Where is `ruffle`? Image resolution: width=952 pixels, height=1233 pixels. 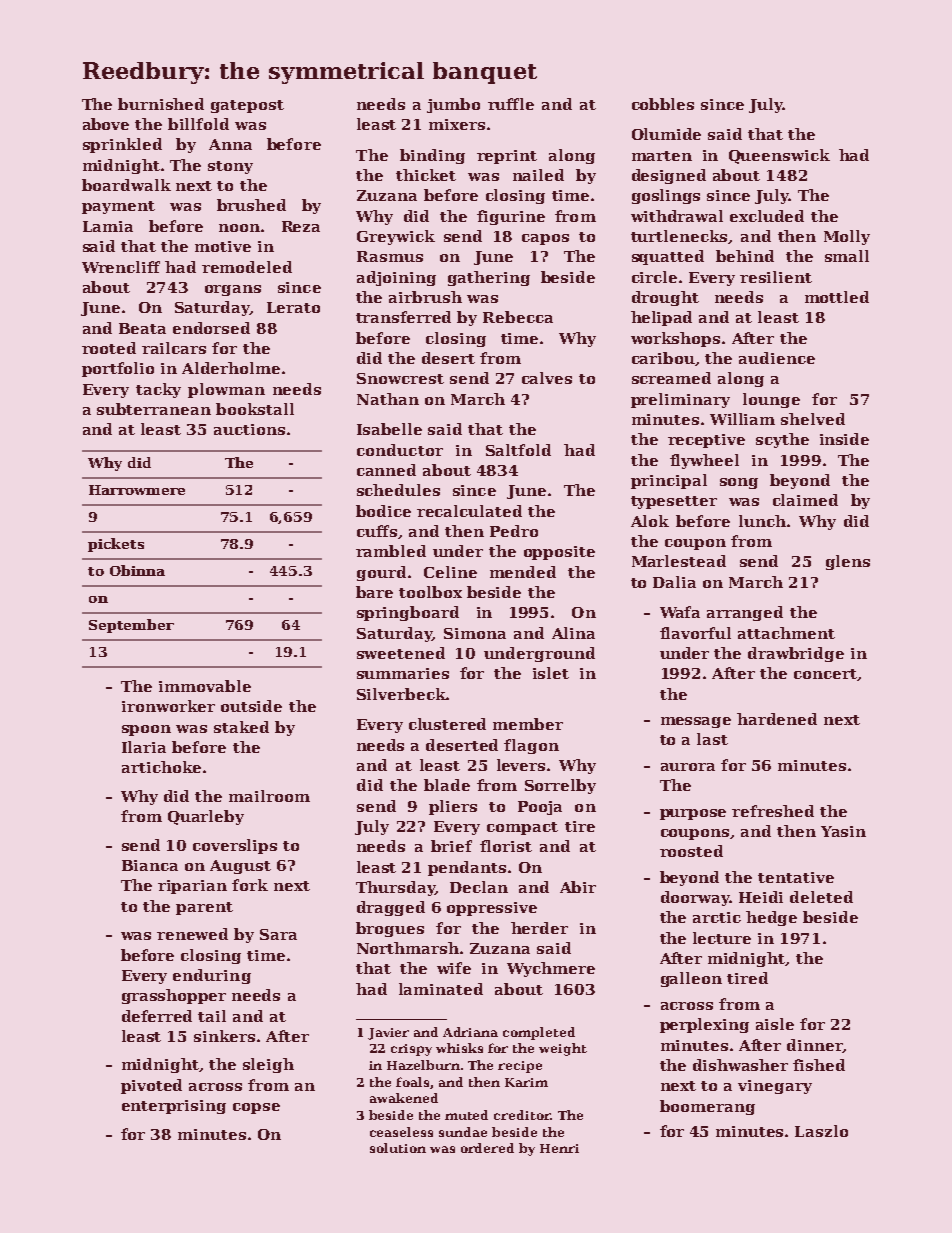 ruffle is located at coordinates (511, 104).
